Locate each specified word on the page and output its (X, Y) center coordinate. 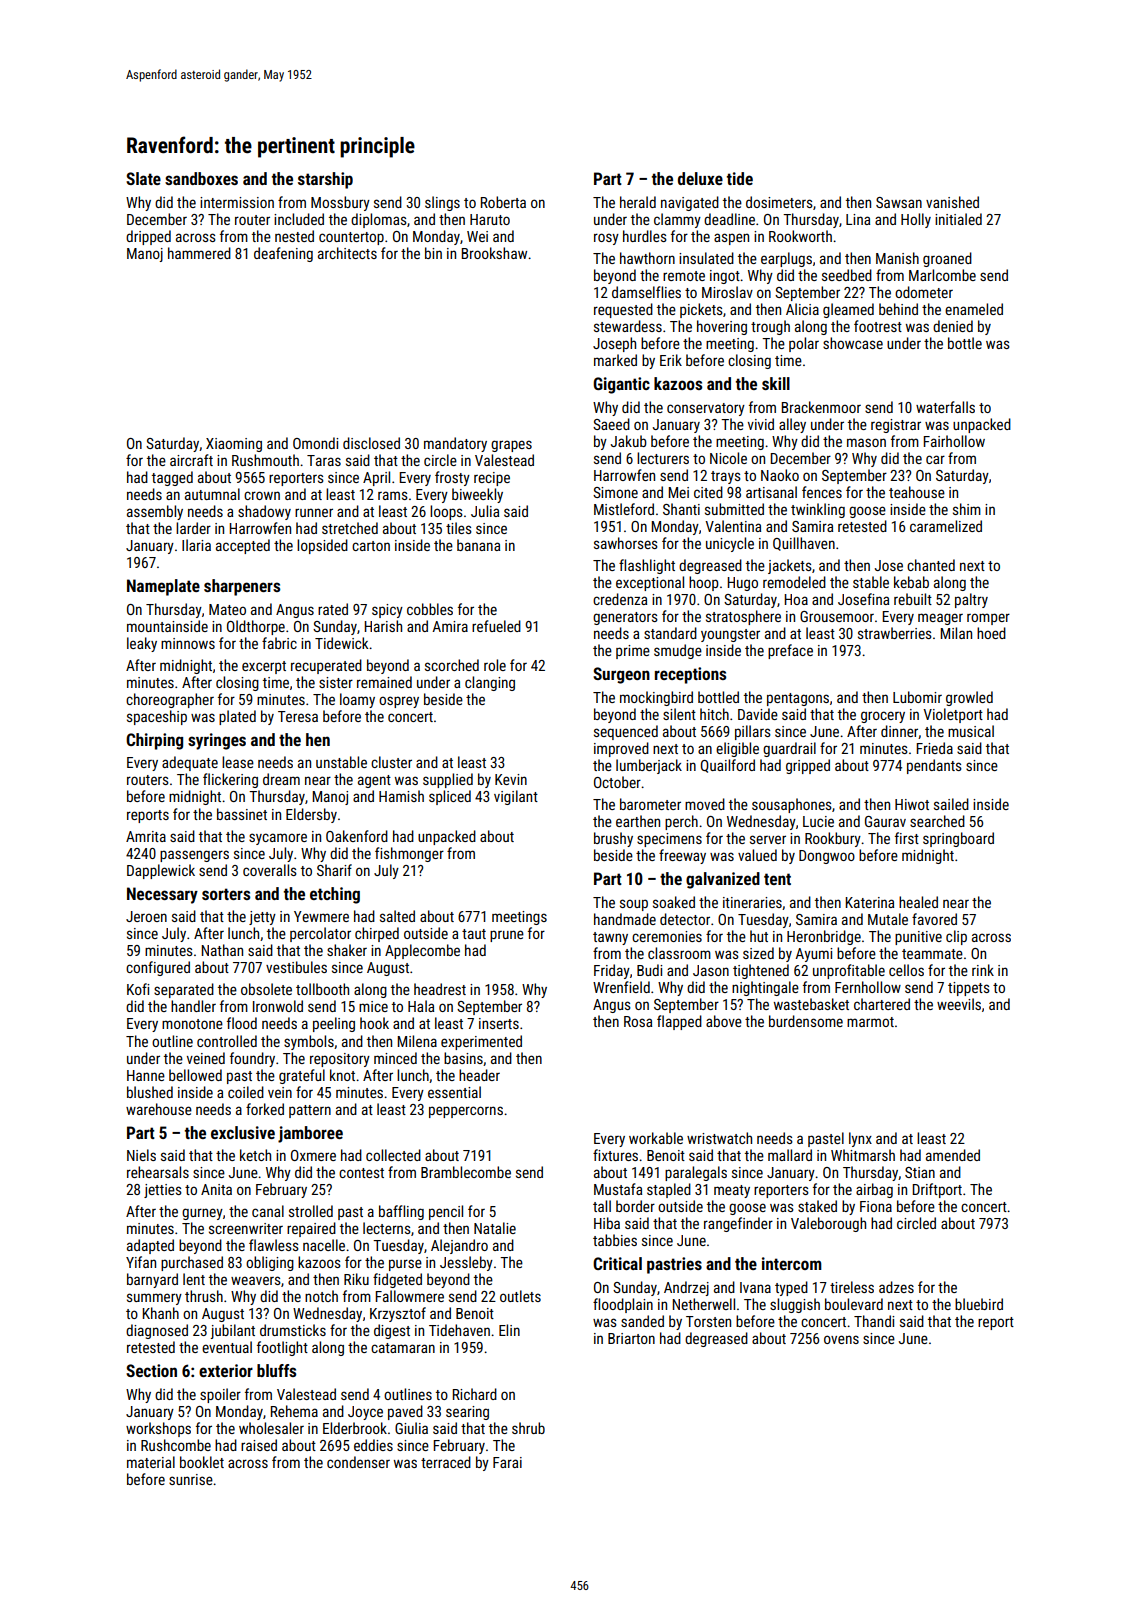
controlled (227, 1041)
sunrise (191, 1479)
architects (347, 253)
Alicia (802, 309)
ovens (841, 1339)
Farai (507, 1462)
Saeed (611, 424)
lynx (860, 1139)
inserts (499, 1023)
